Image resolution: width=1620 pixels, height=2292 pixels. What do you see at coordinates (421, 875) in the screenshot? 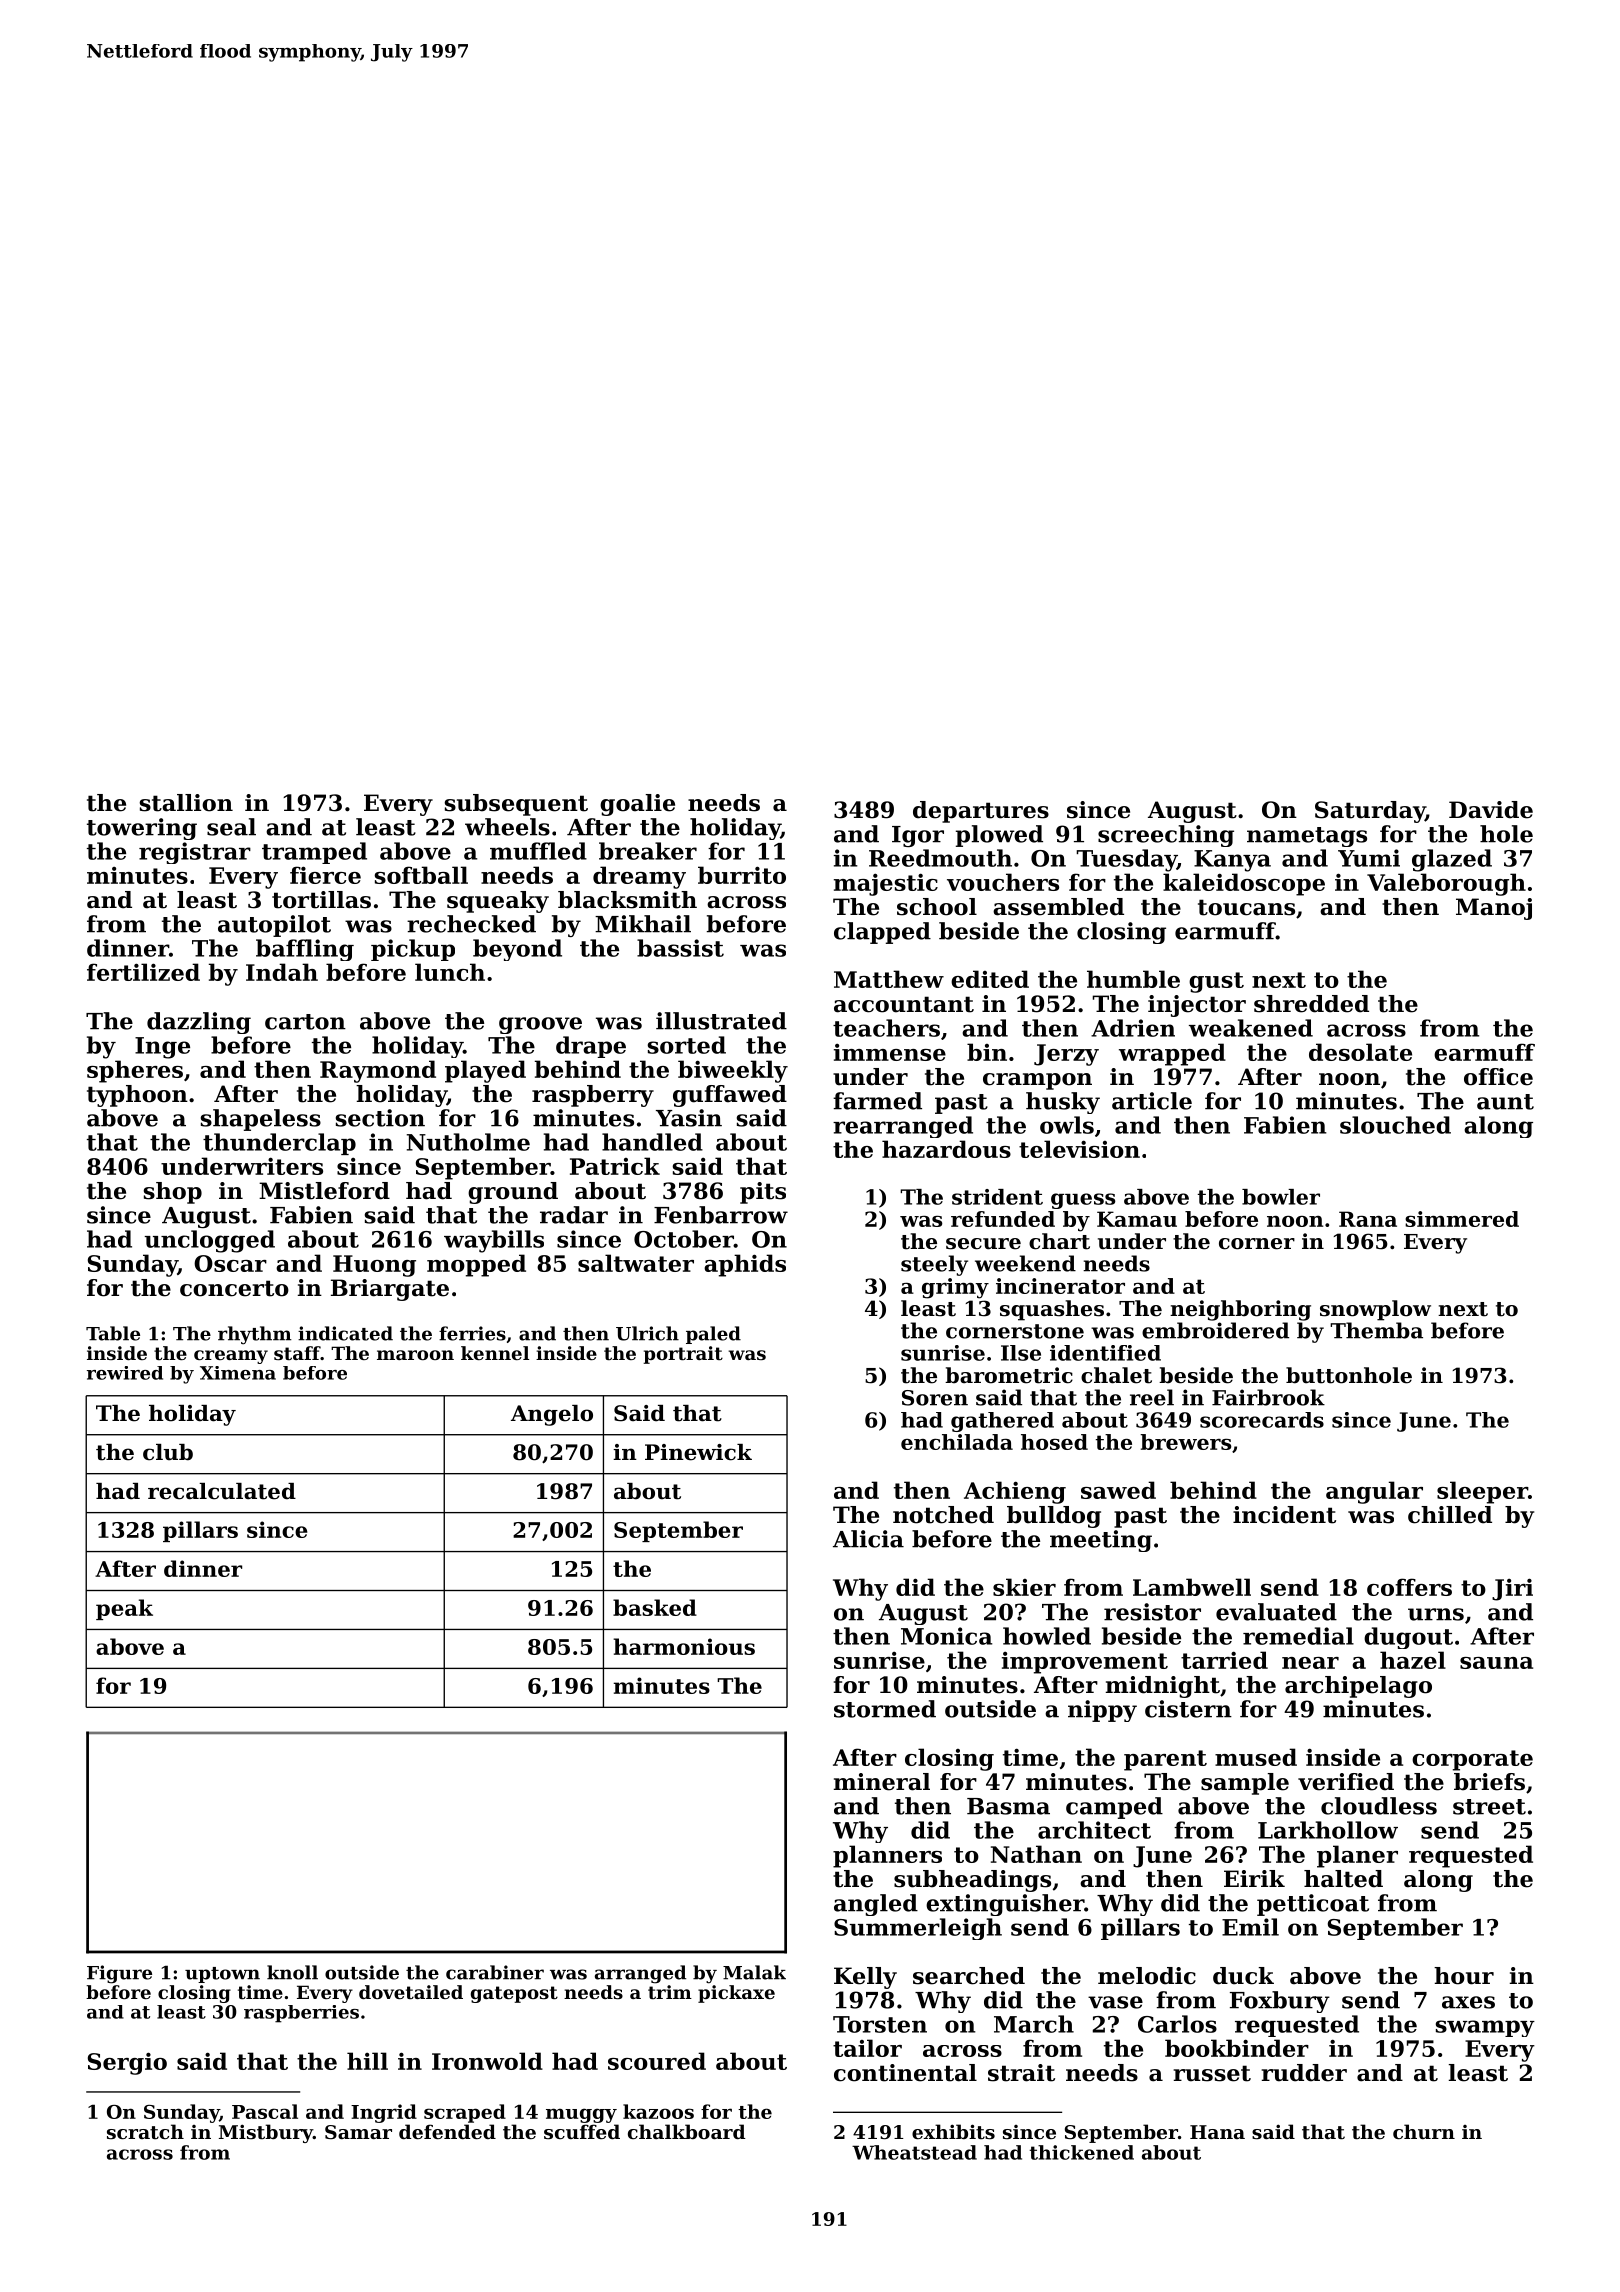
I see `softball` at bounding box center [421, 875].
